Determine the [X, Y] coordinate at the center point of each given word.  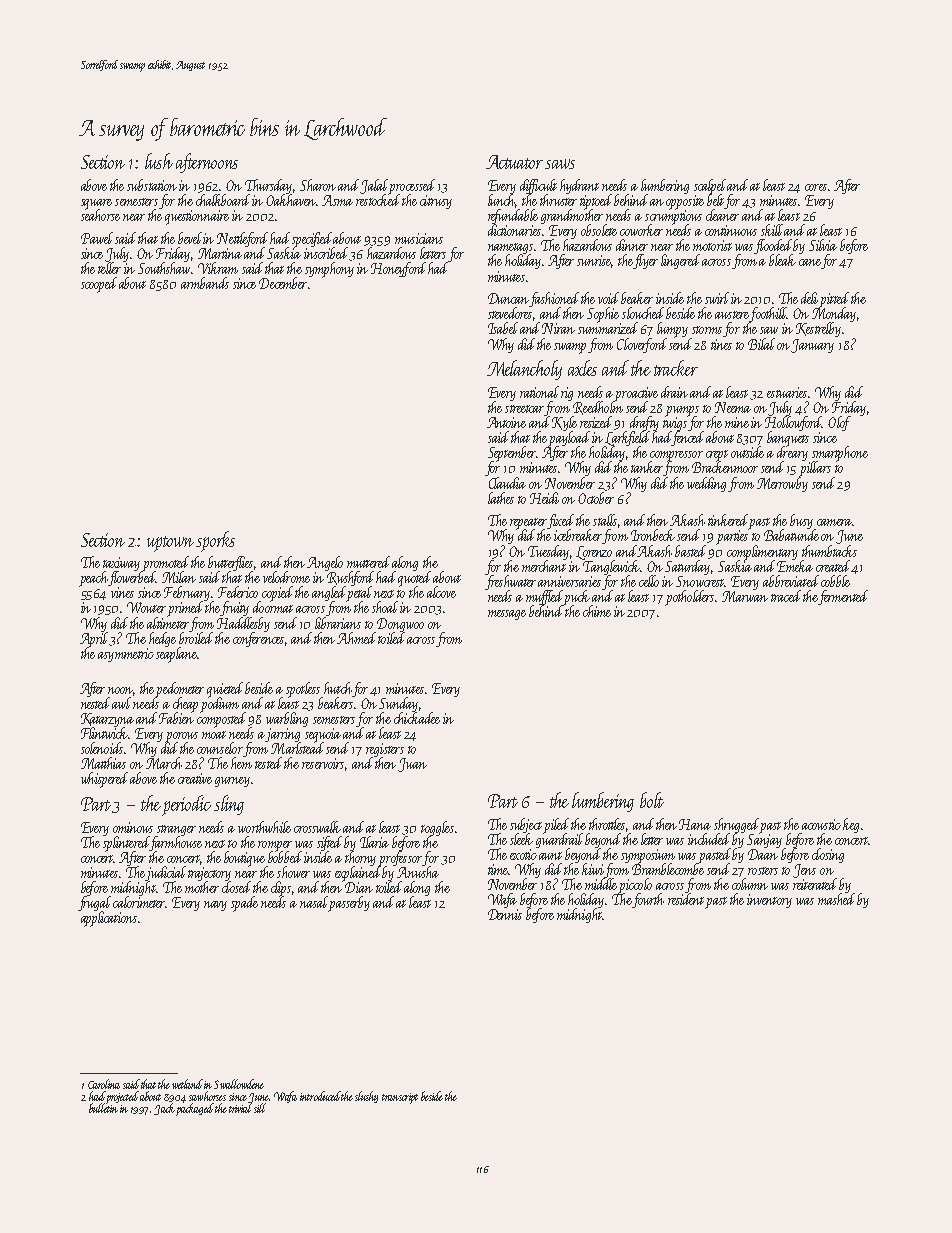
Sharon [318, 185]
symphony [329, 270]
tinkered [728, 520]
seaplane [176, 655]
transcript [400, 1098]
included [709, 839]
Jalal [374, 186]
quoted [414, 579]
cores [816, 187]
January [812, 346]
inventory [769, 901]
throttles [608, 824]
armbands [205, 283]
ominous [133, 827]
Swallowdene [239, 1084]
